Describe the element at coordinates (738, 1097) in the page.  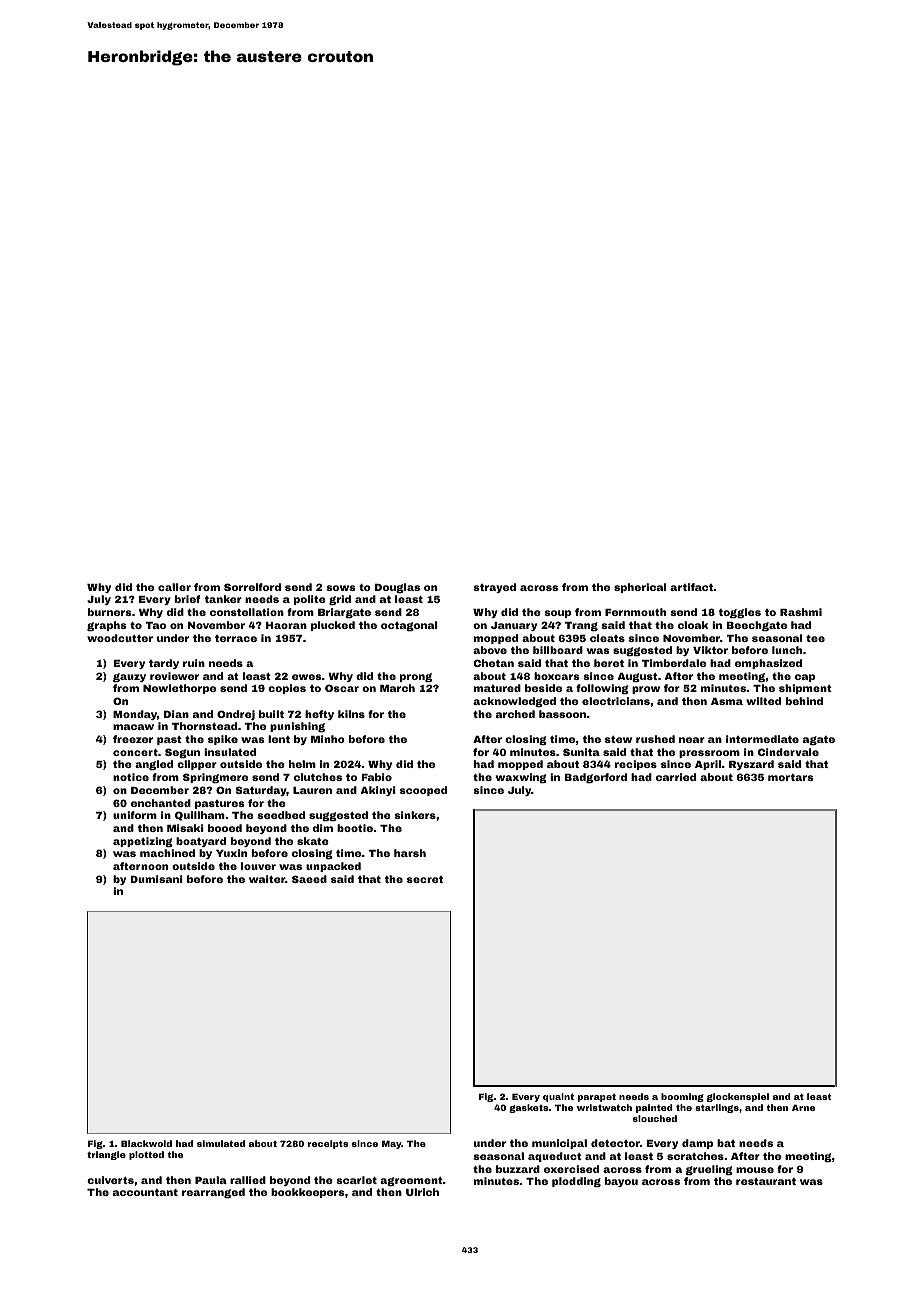
I see `glockenspiel` at that location.
